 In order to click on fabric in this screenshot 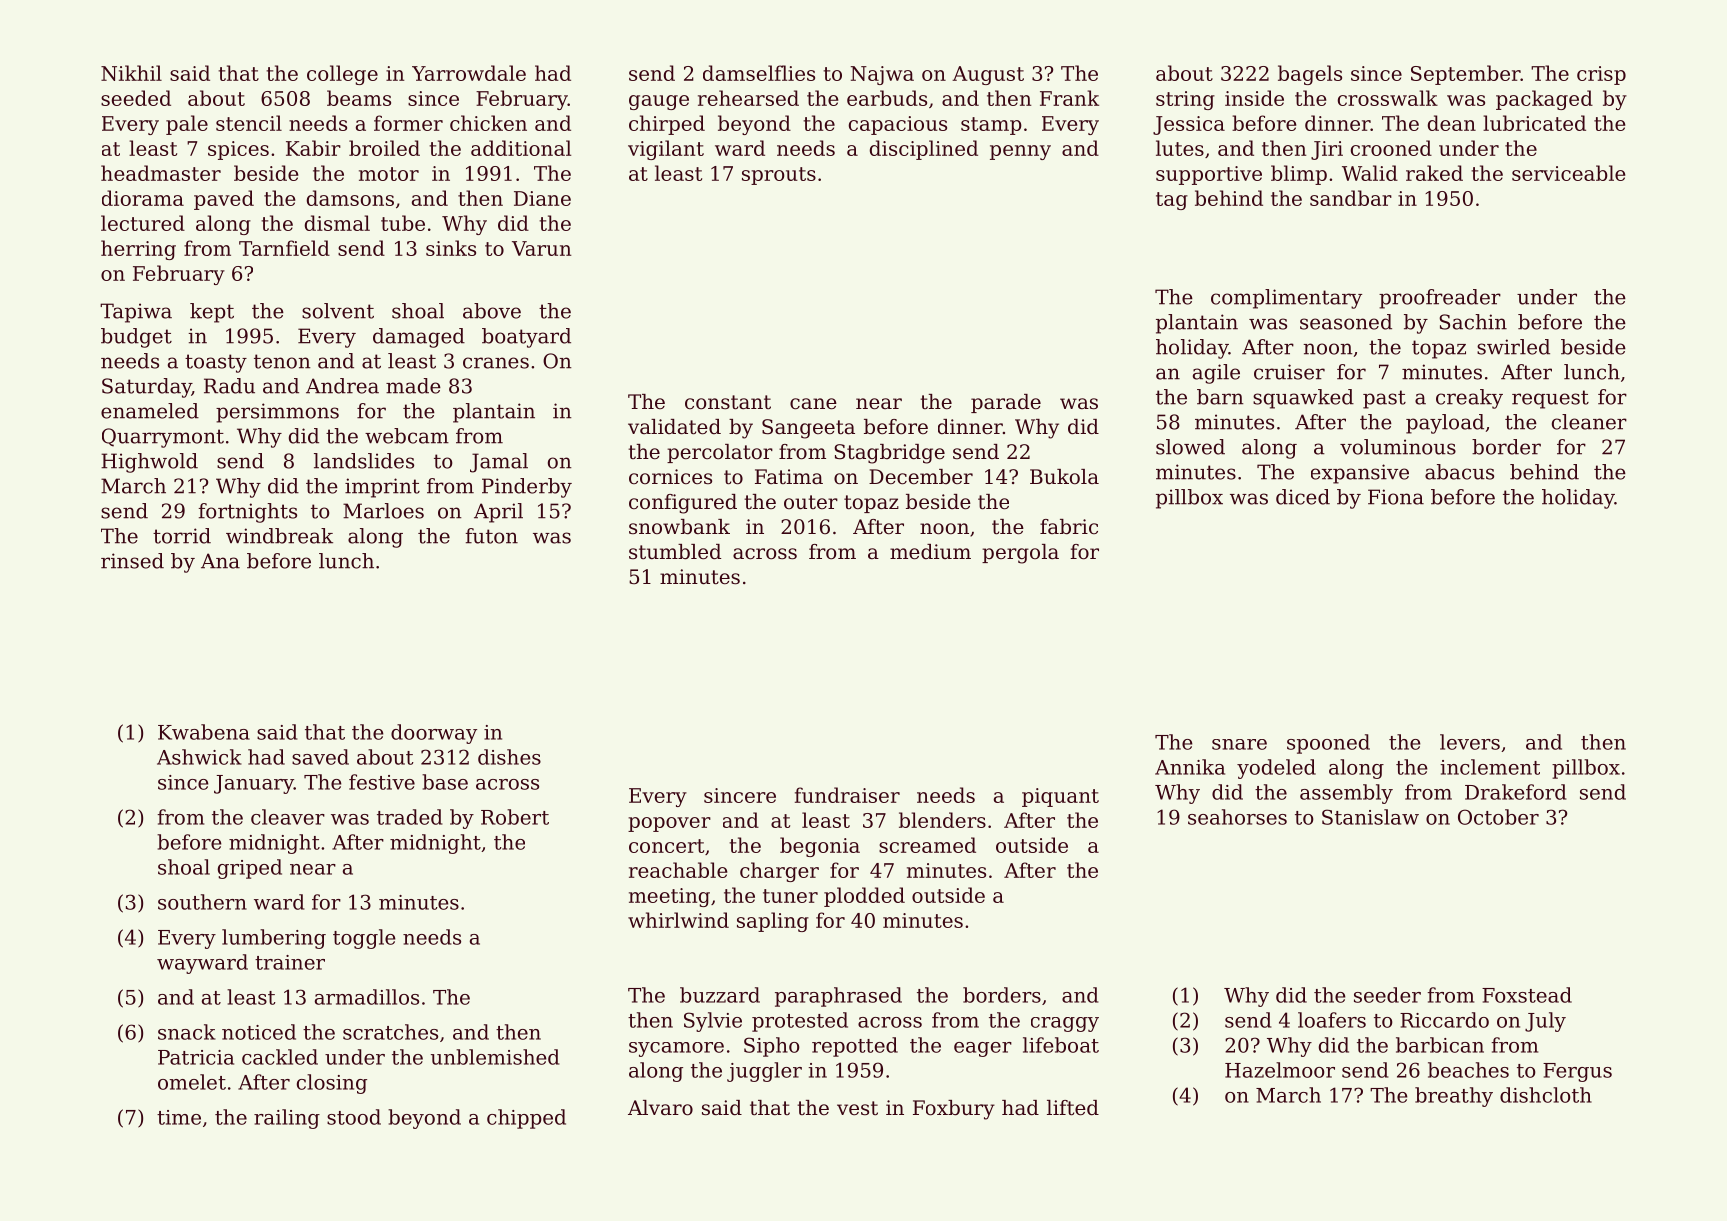, I will do `click(1069, 526)`.
